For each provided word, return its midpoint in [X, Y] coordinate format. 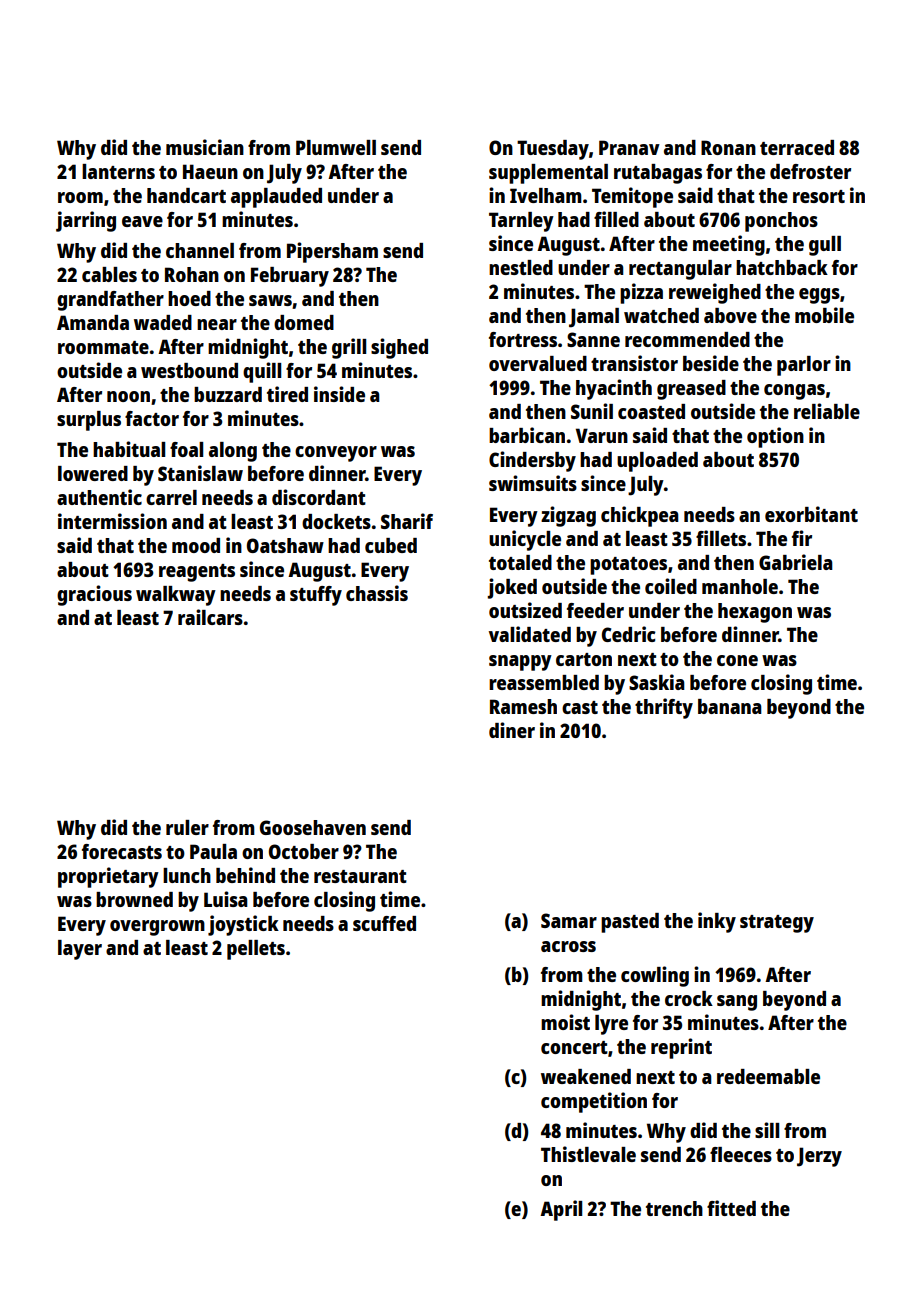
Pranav [629, 147]
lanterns [118, 171]
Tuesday [553, 150]
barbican [527, 435]
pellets [256, 950]
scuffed [384, 923]
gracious [94, 595]
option [775, 437]
